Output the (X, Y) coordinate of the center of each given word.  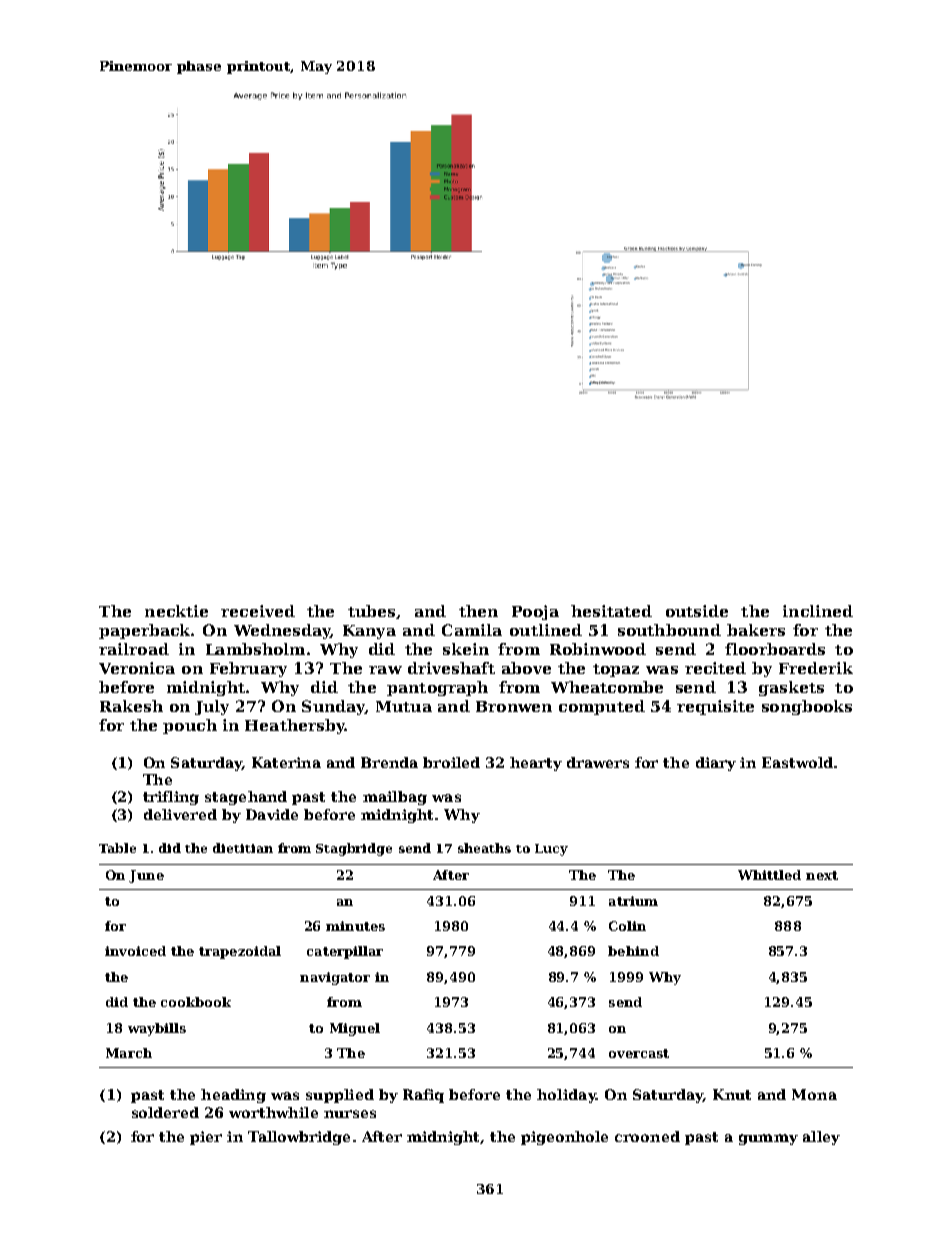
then (478, 611)
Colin (627, 926)
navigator (335, 978)
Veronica (137, 668)
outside (697, 611)
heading (233, 1096)
